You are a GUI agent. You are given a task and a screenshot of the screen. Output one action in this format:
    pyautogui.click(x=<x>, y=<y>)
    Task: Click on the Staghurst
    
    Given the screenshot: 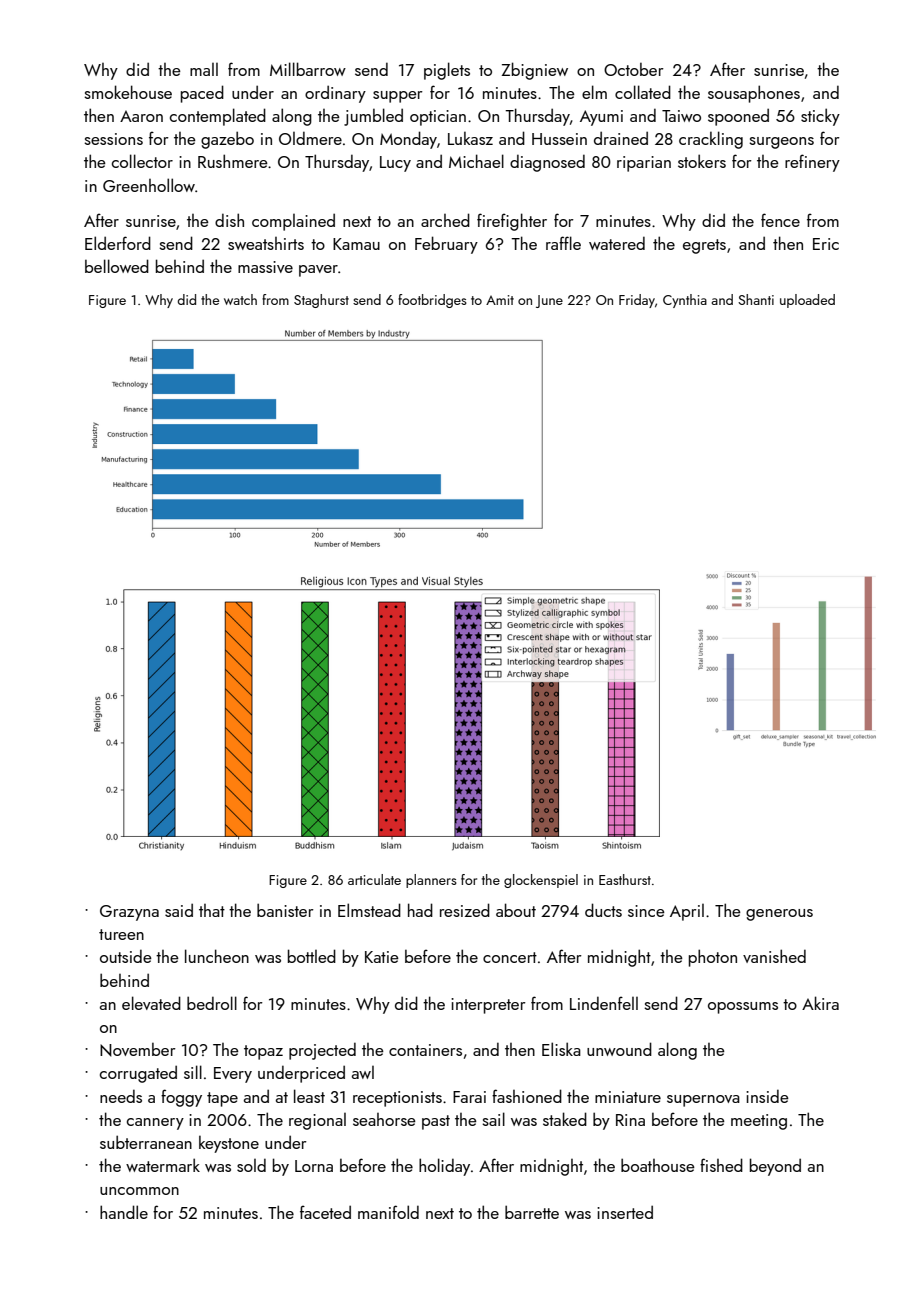 What is the action you would take?
    pyautogui.click(x=321, y=301)
